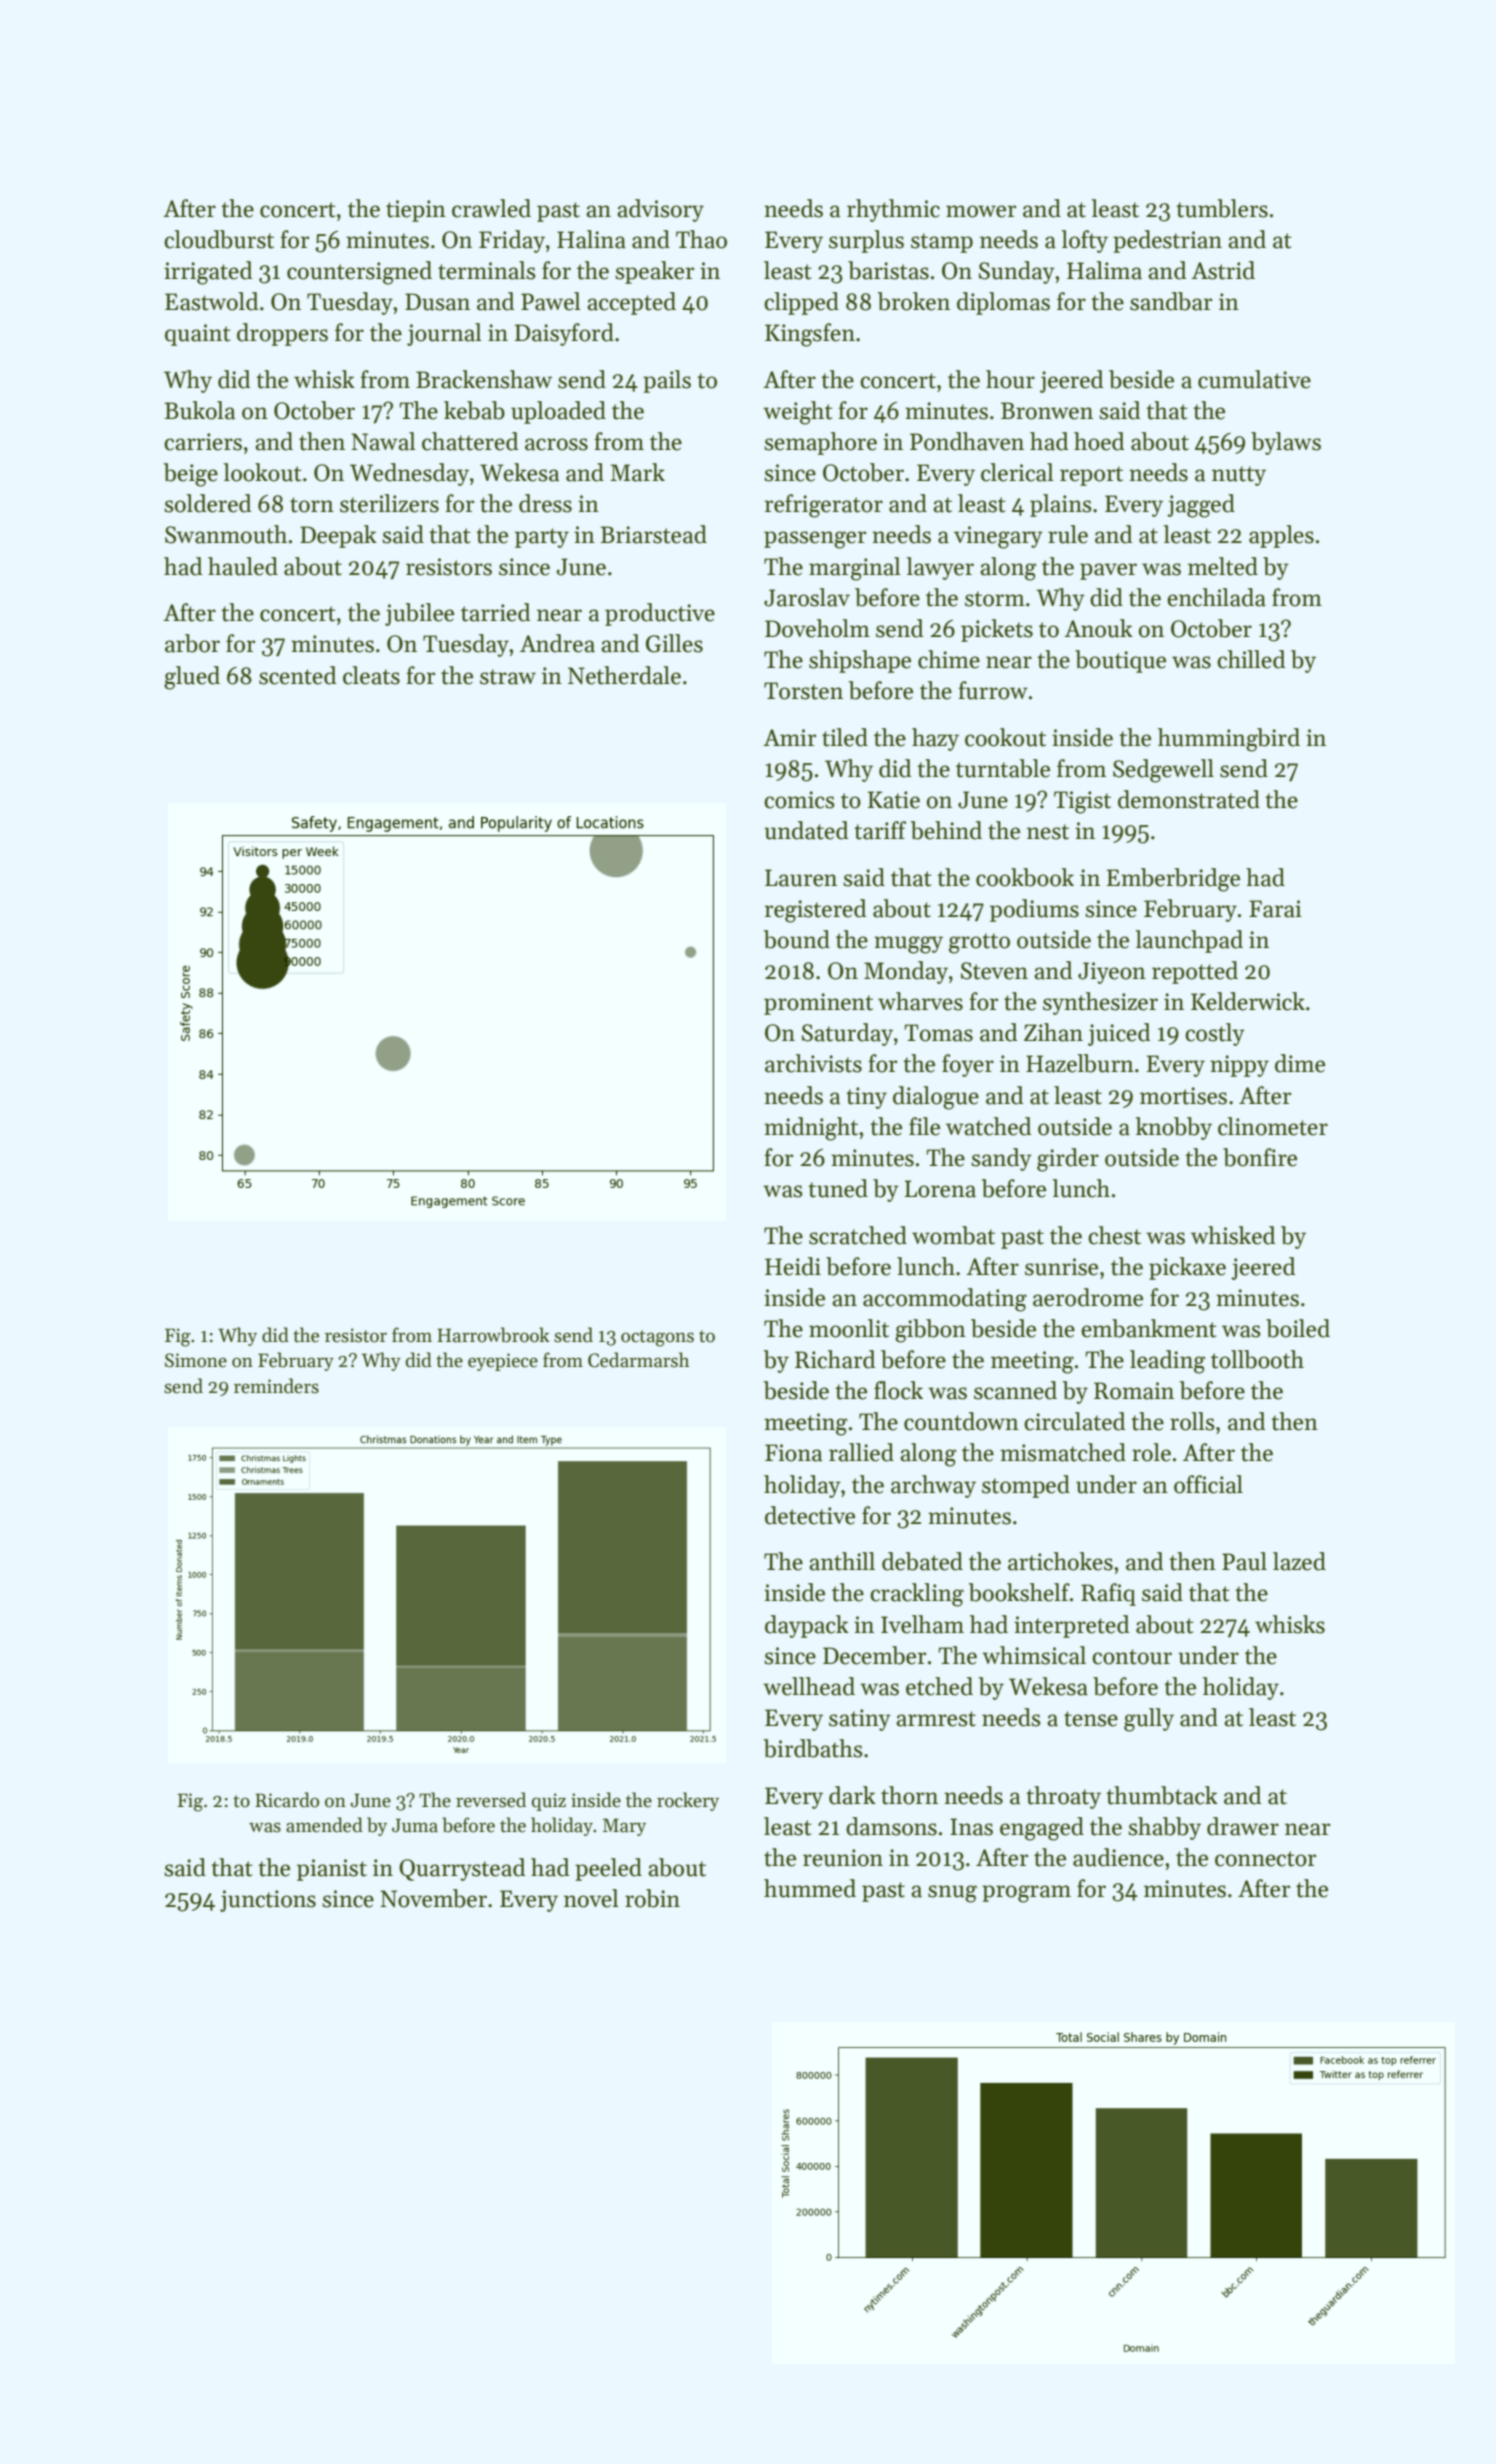 The image size is (1496, 2464). I want to click on semaphore, so click(820, 443).
